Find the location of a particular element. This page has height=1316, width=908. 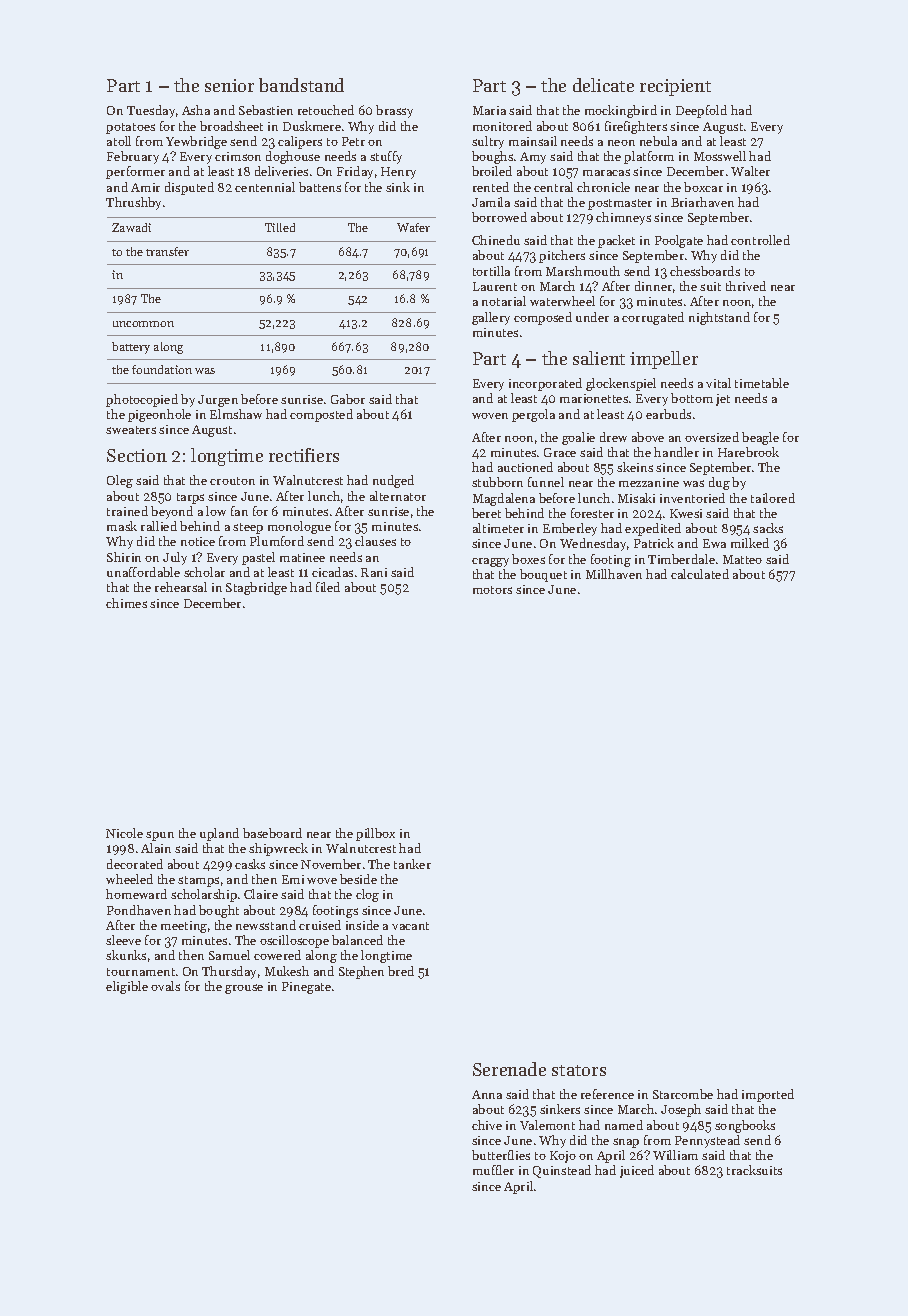

grouse is located at coordinates (244, 989).
